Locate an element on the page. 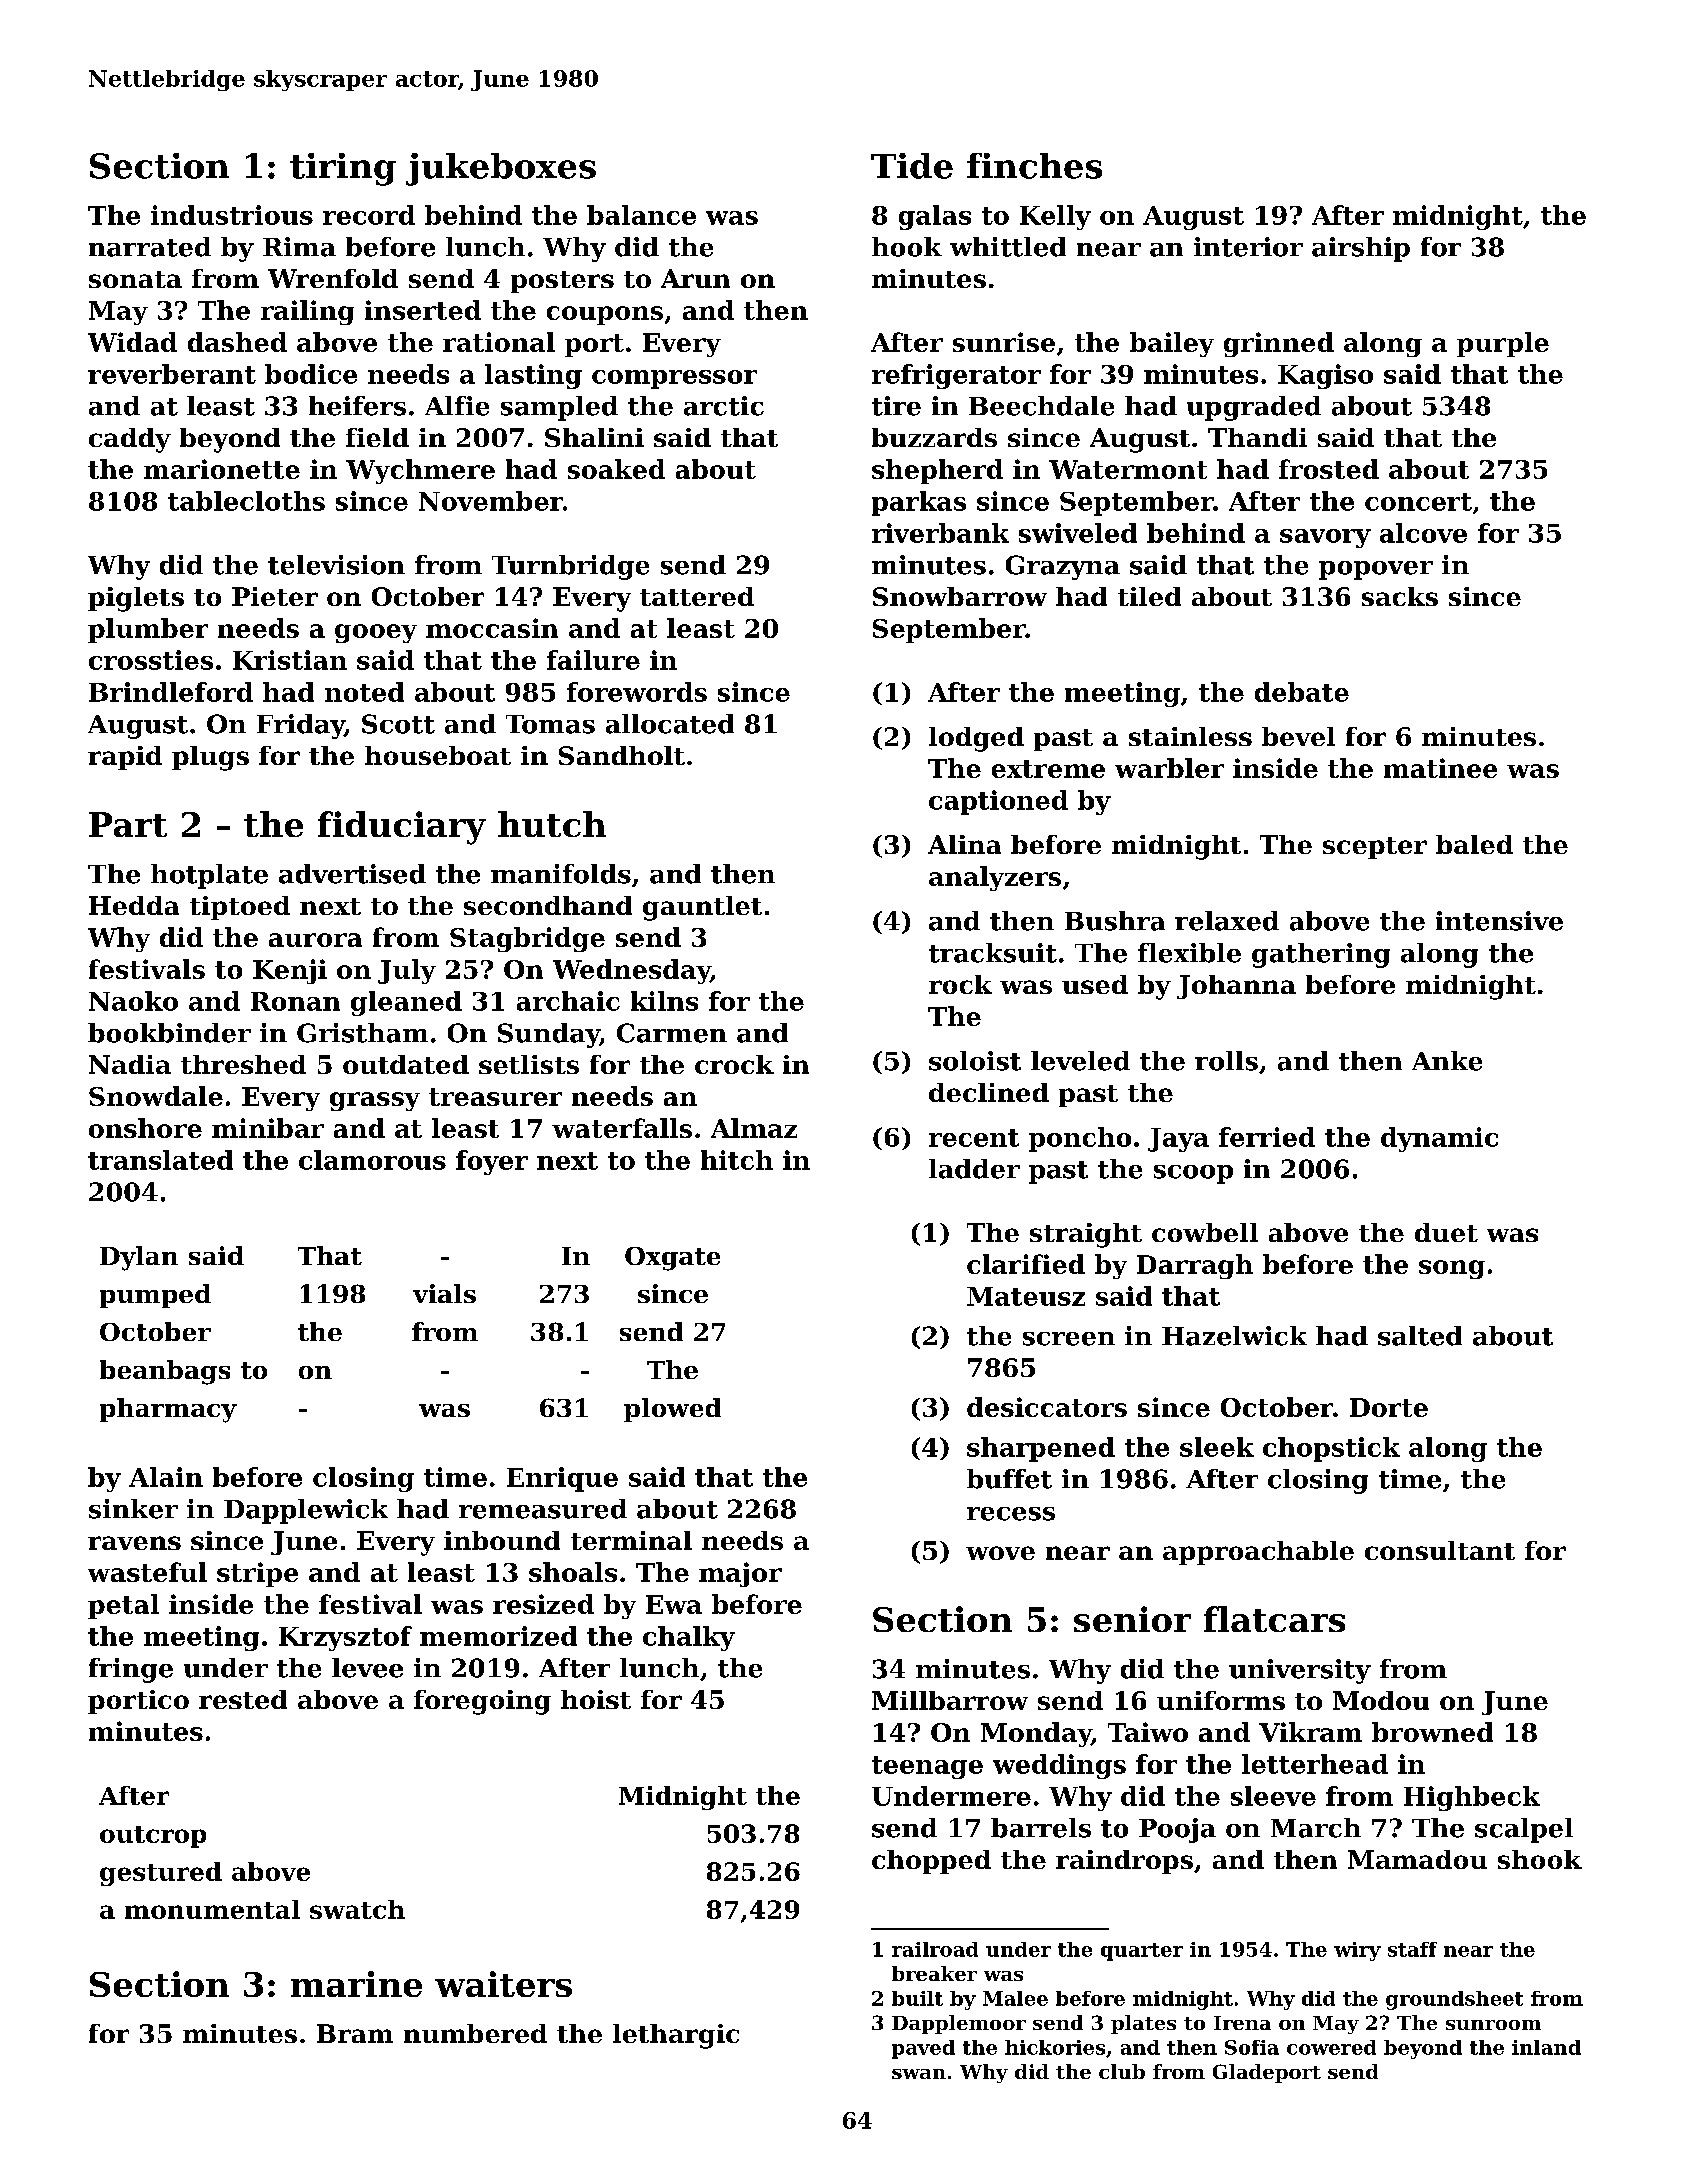 The height and width of the document is (2178, 1683). Dylan is located at coordinates (139, 1258).
